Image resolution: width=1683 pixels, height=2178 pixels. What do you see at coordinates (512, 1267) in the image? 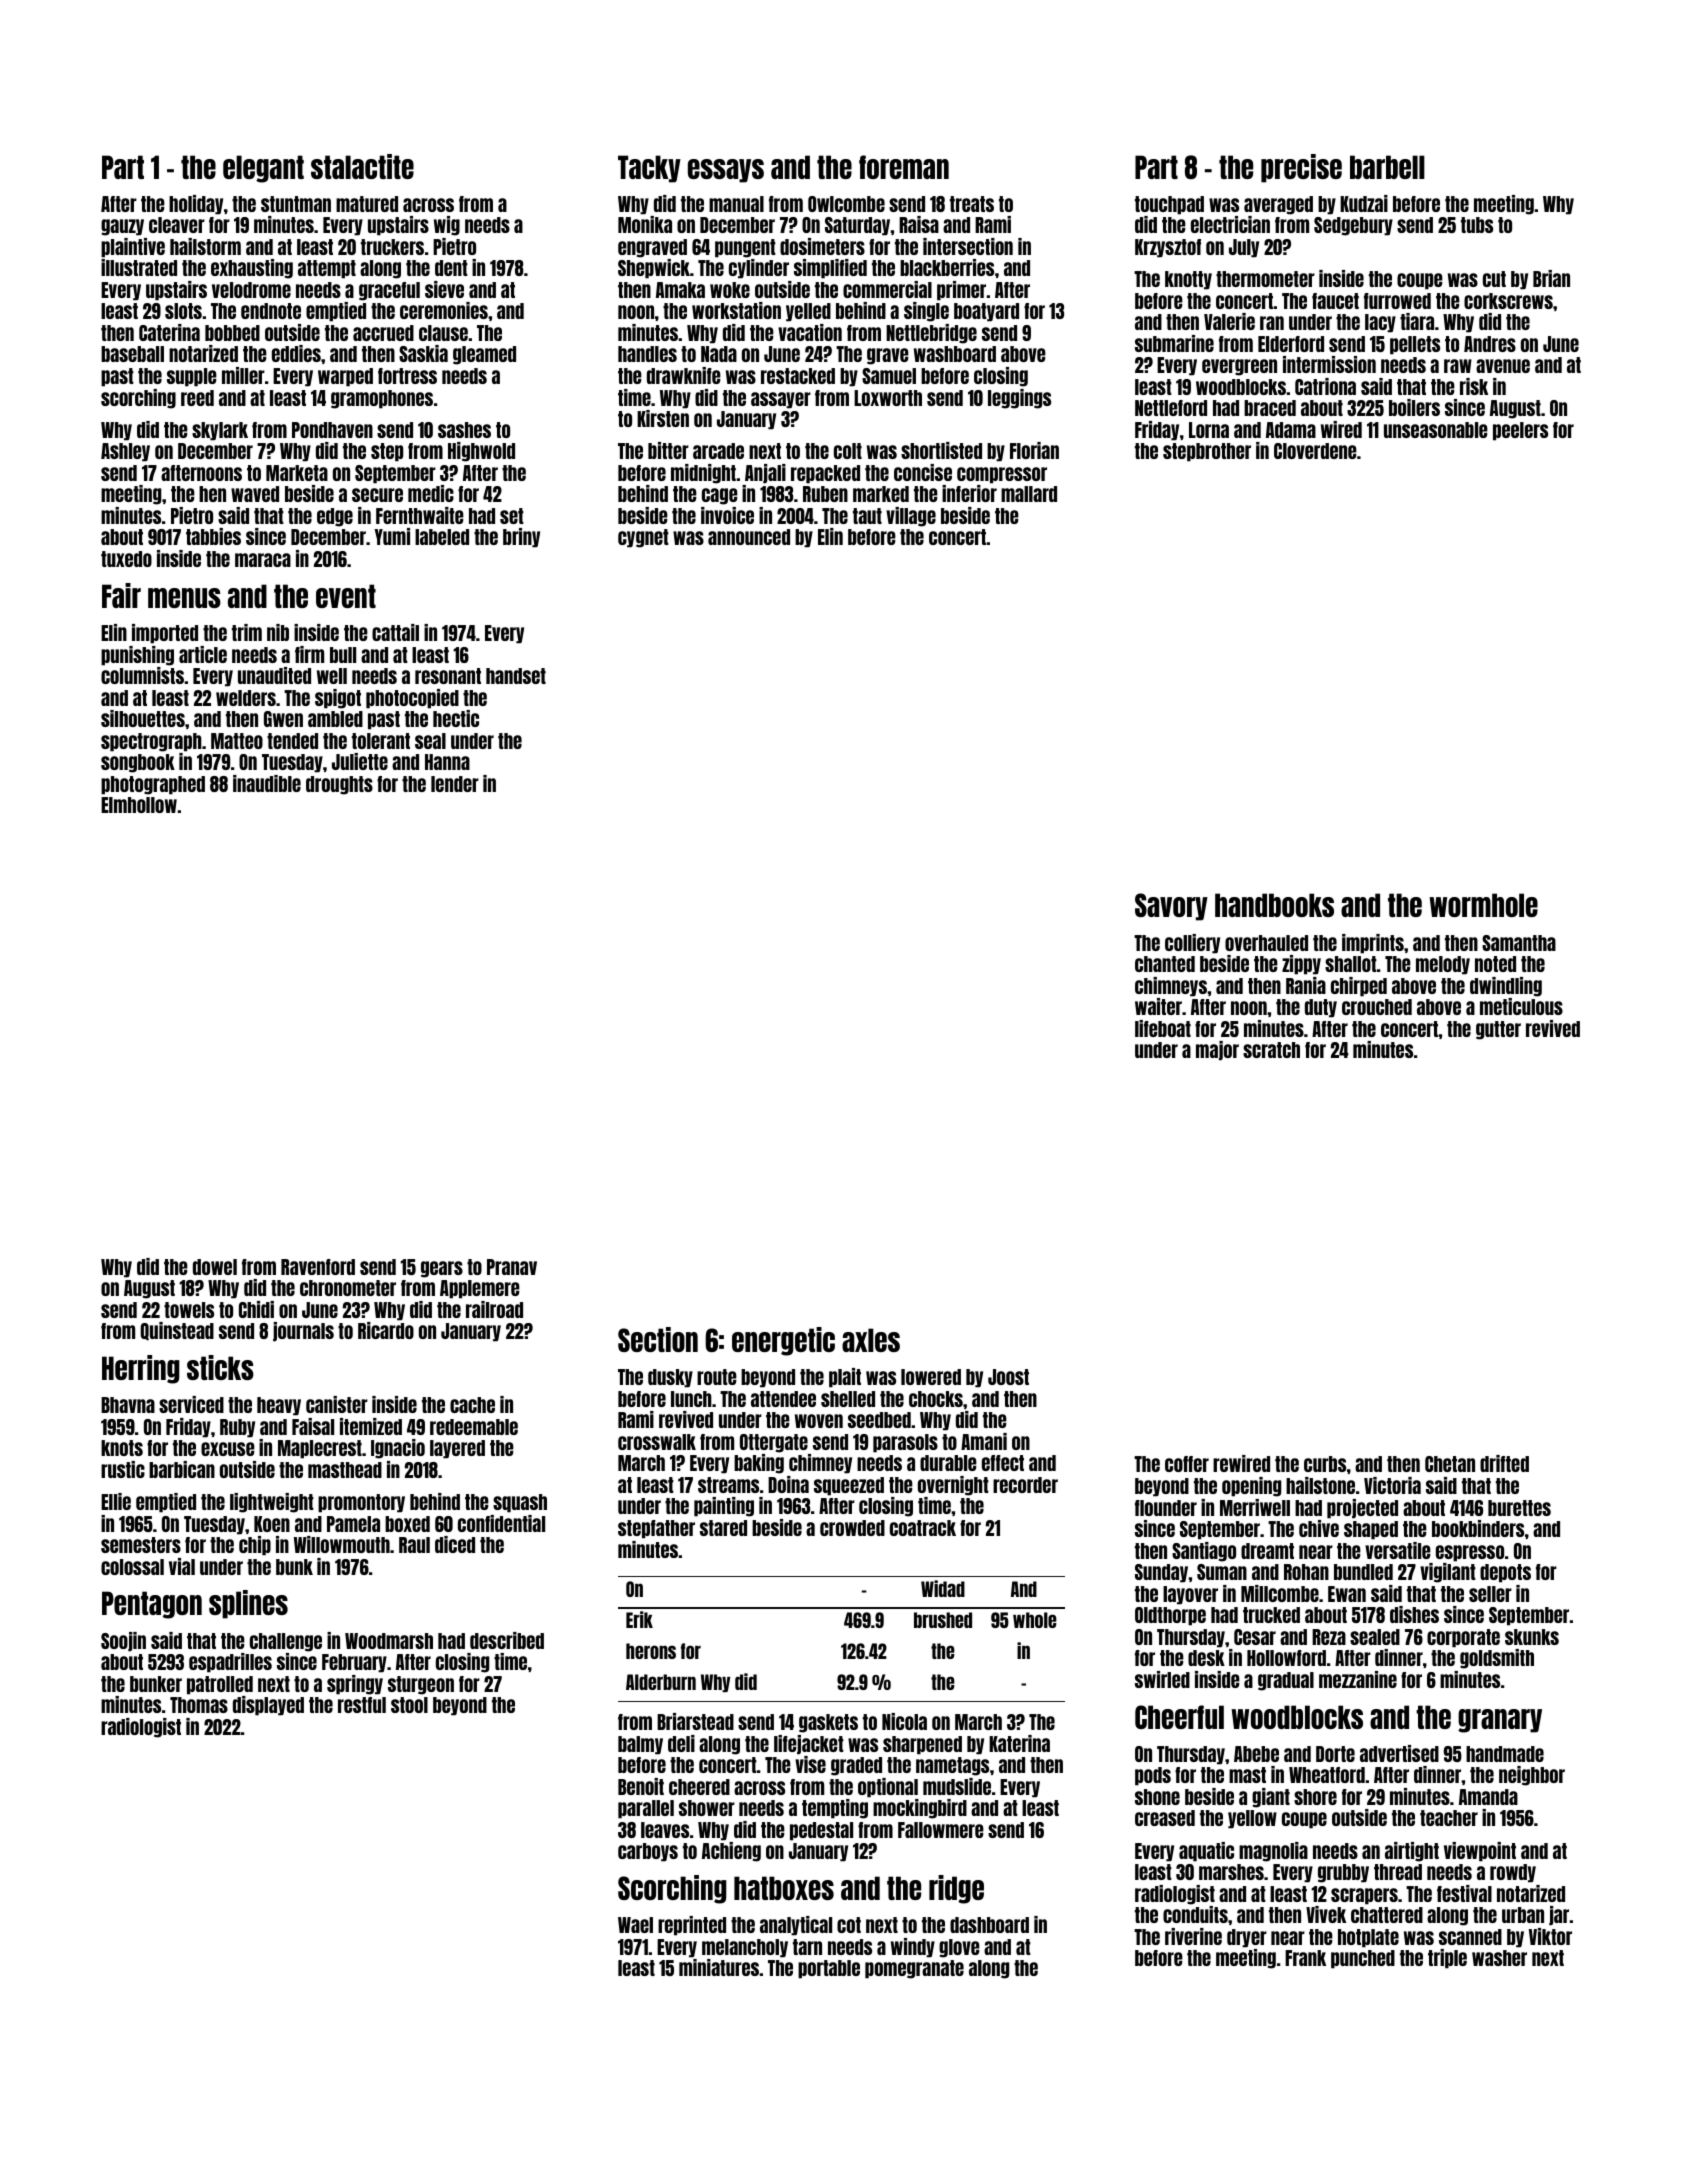
I see `Pranav` at bounding box center [512, 1267].
